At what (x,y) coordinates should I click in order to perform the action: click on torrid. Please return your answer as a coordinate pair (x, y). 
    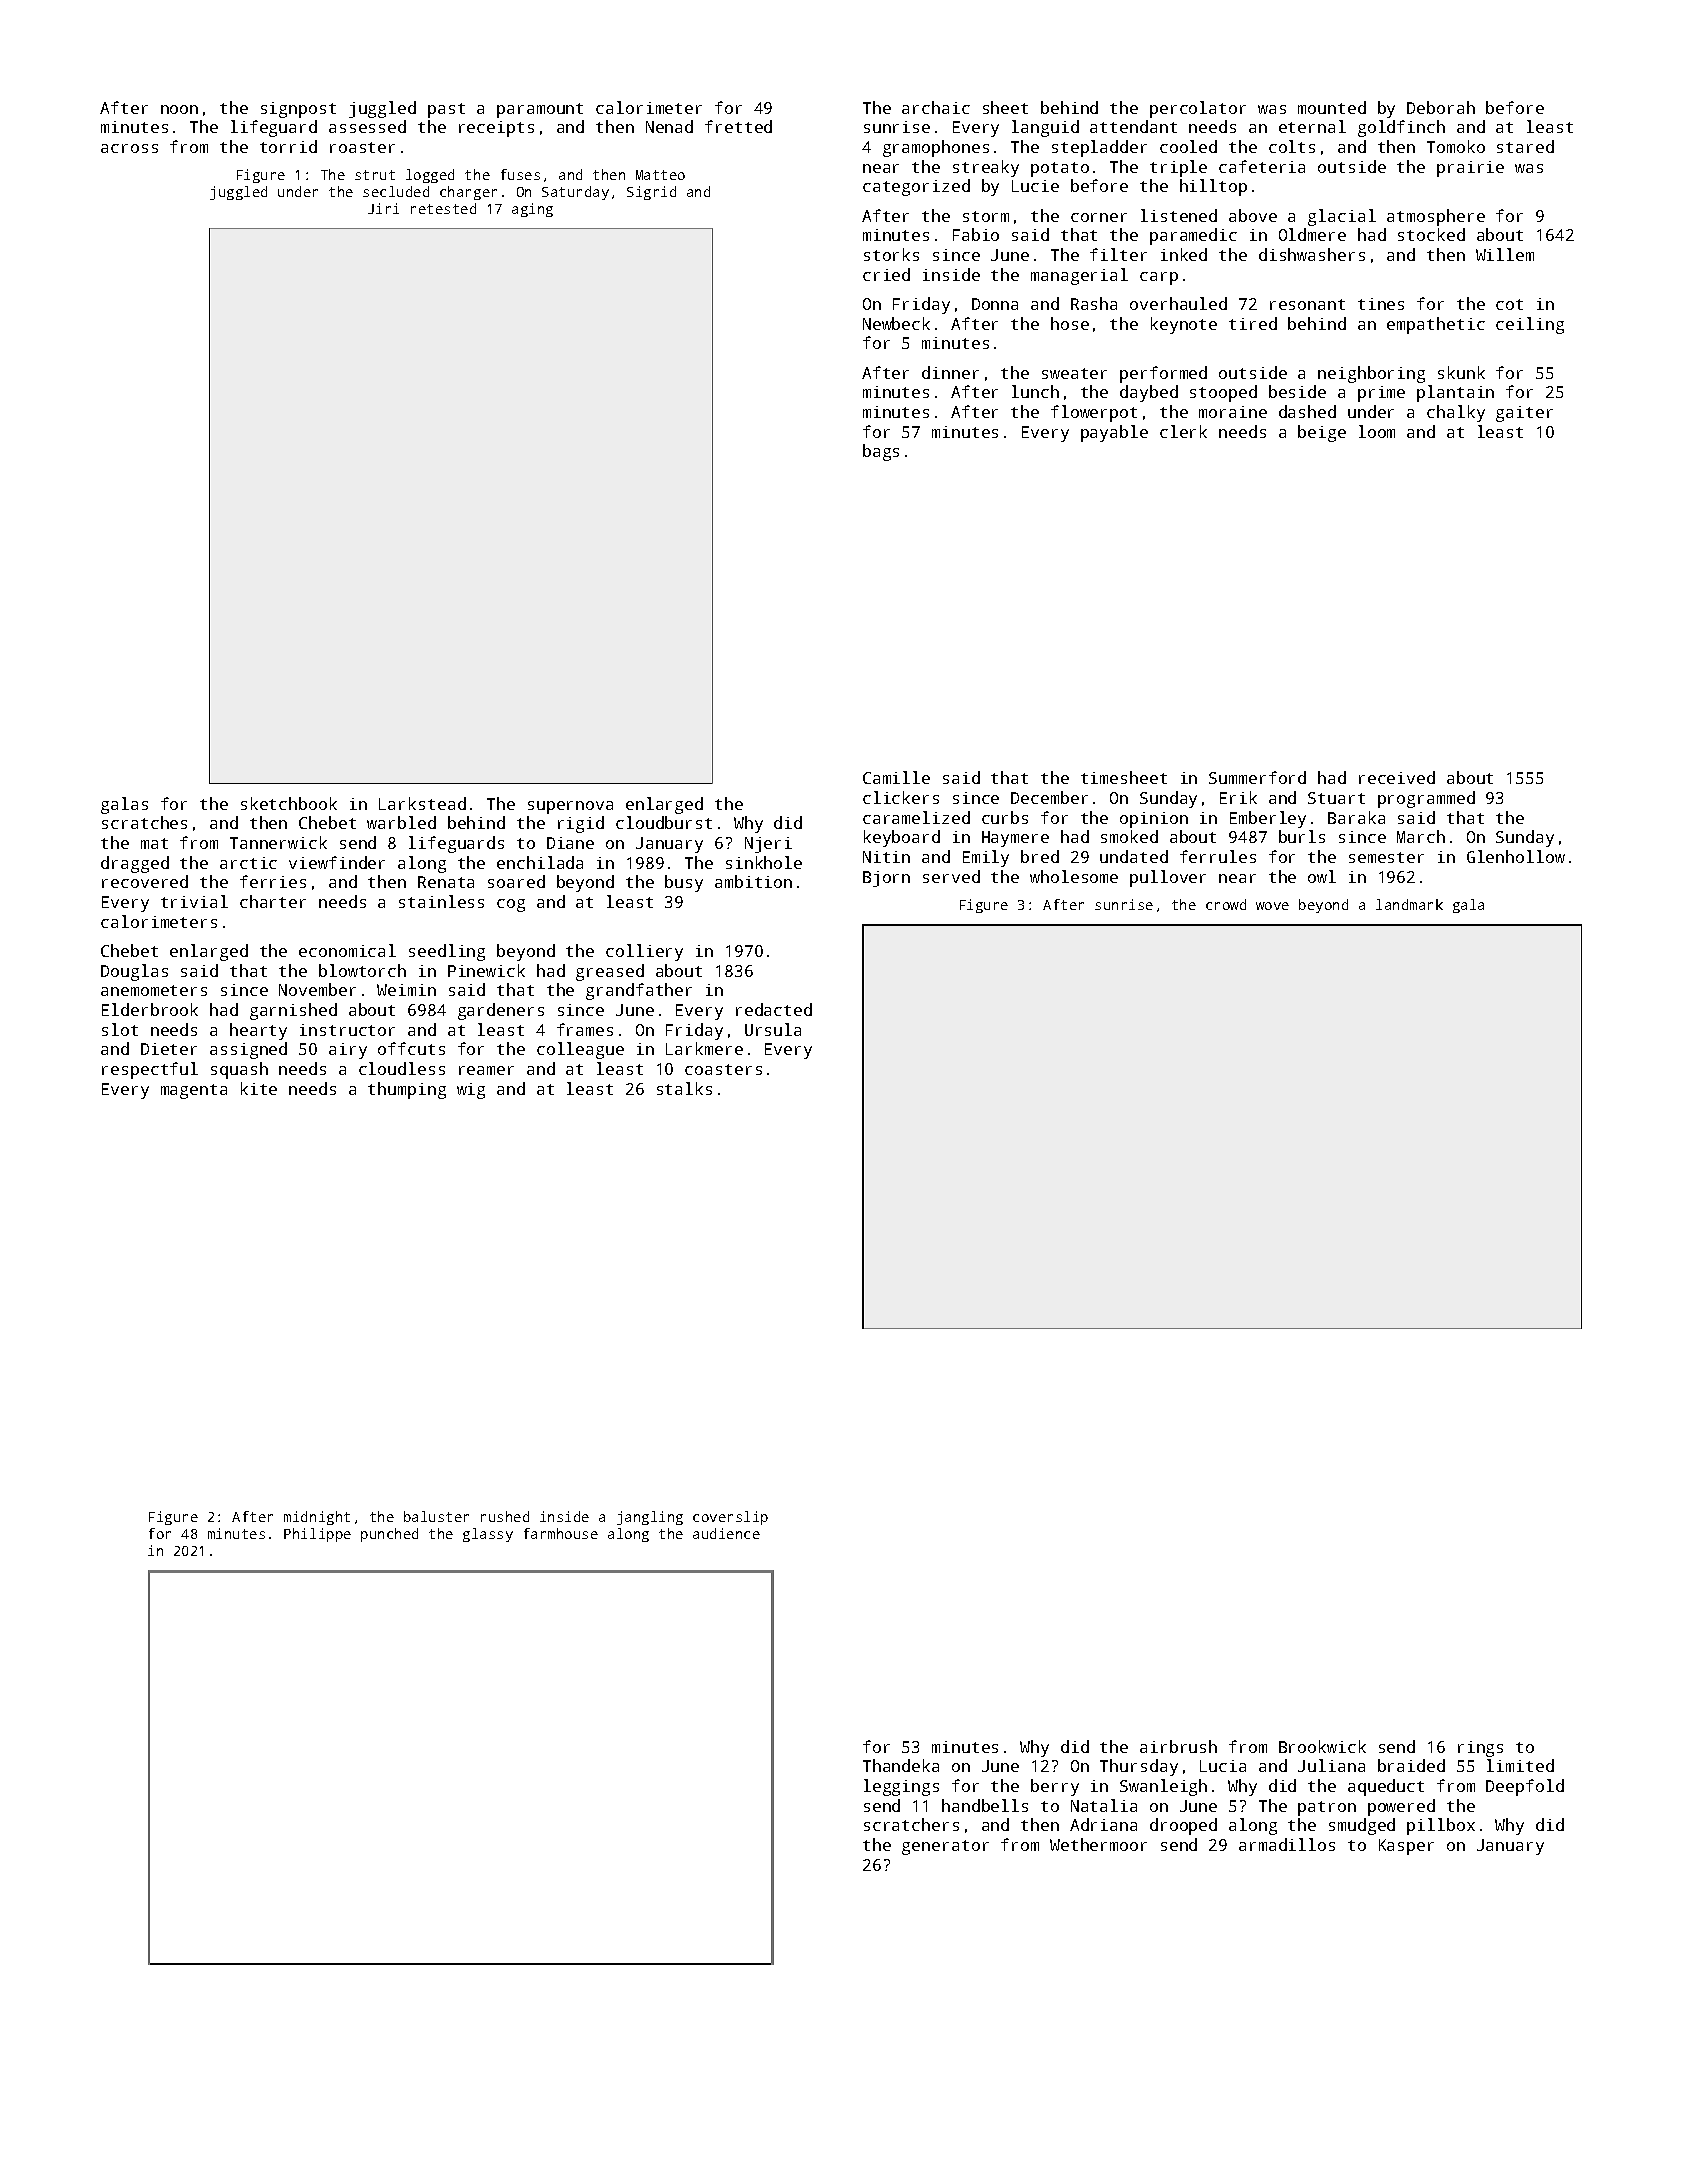
    Looking at the image, I should click on (288, 146).
